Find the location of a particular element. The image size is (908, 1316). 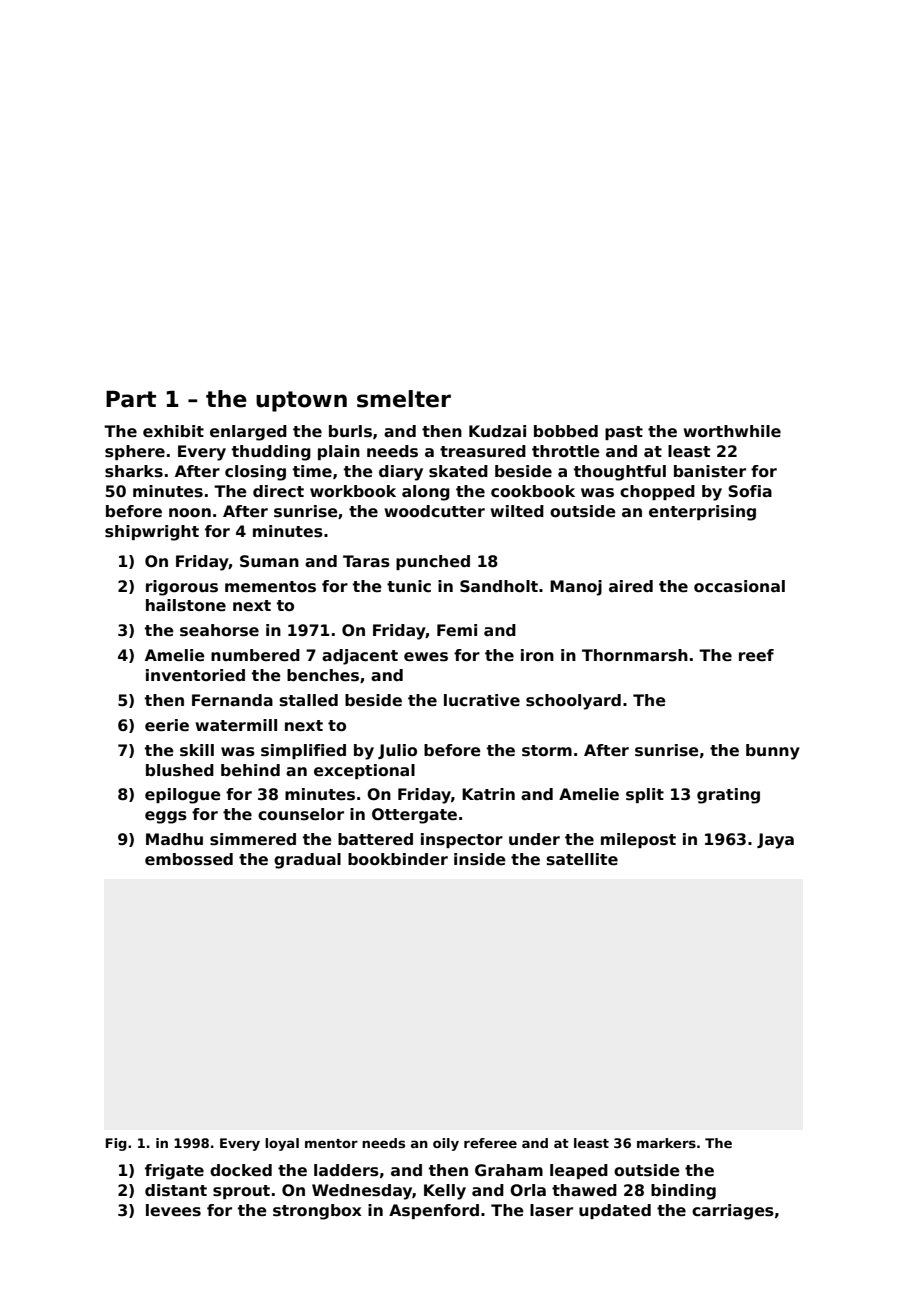

Kudzai is located at coordinates (497, 431).
